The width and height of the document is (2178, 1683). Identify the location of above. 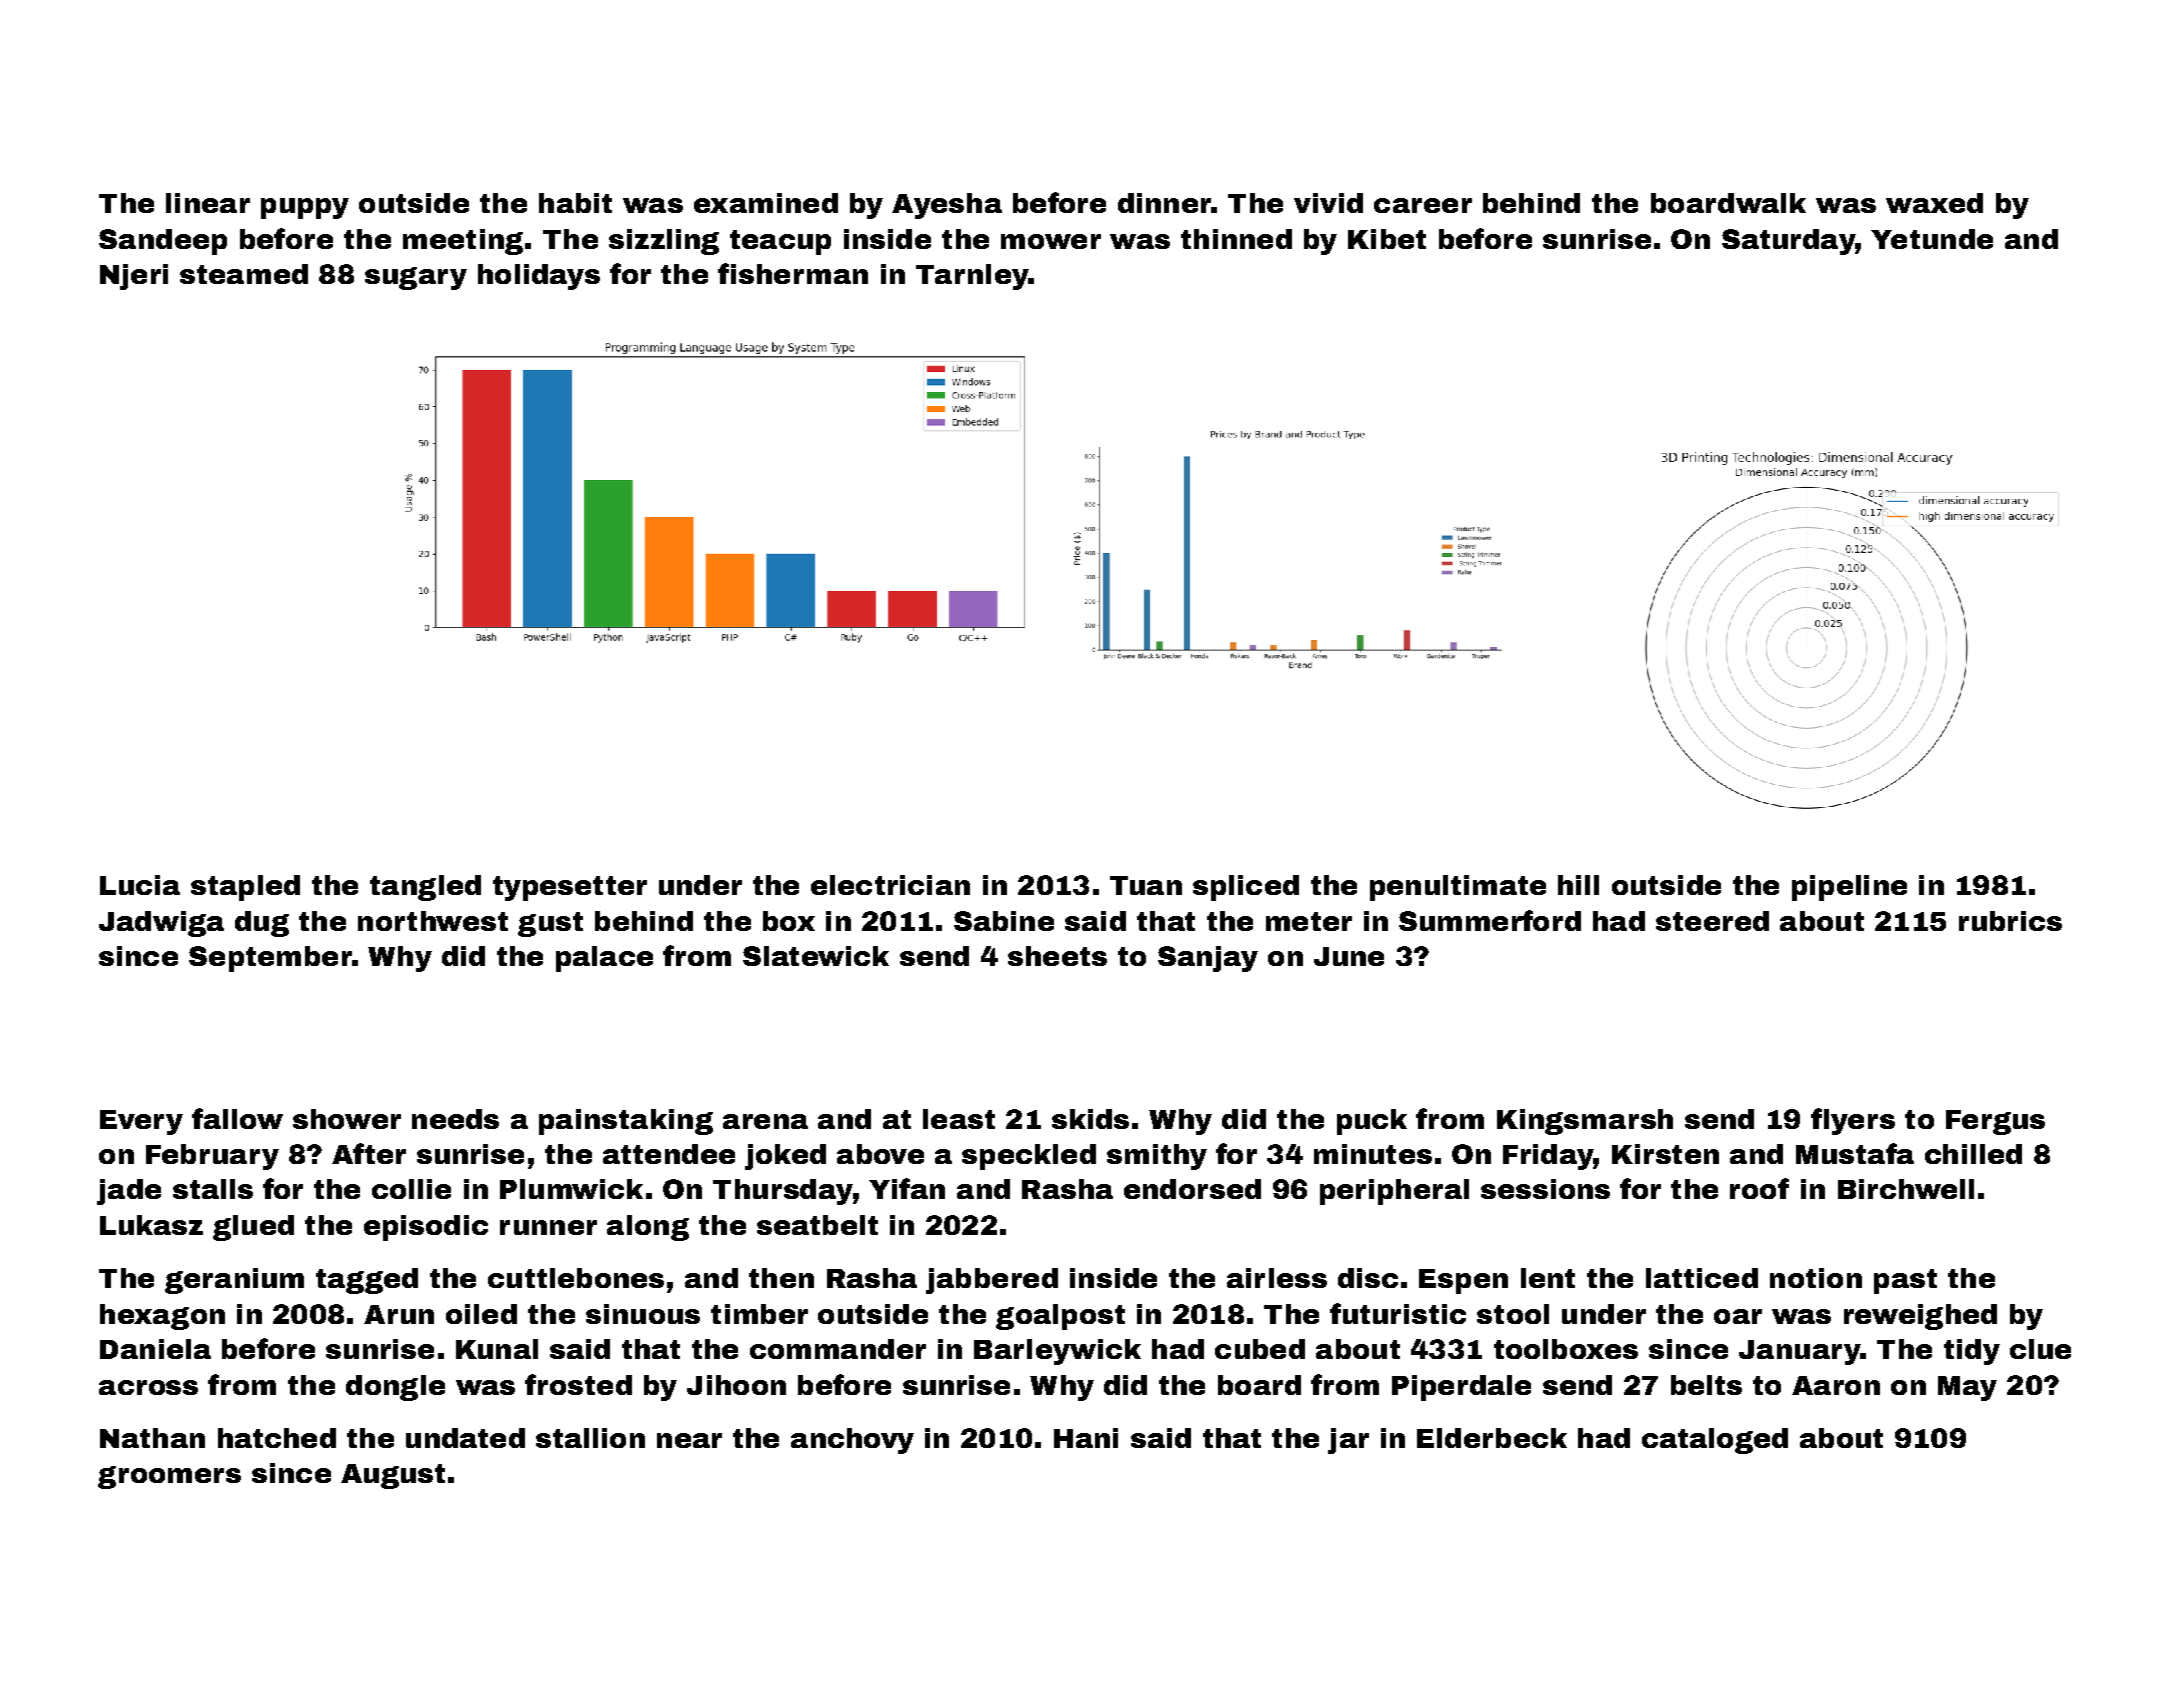
(880, 1154).
